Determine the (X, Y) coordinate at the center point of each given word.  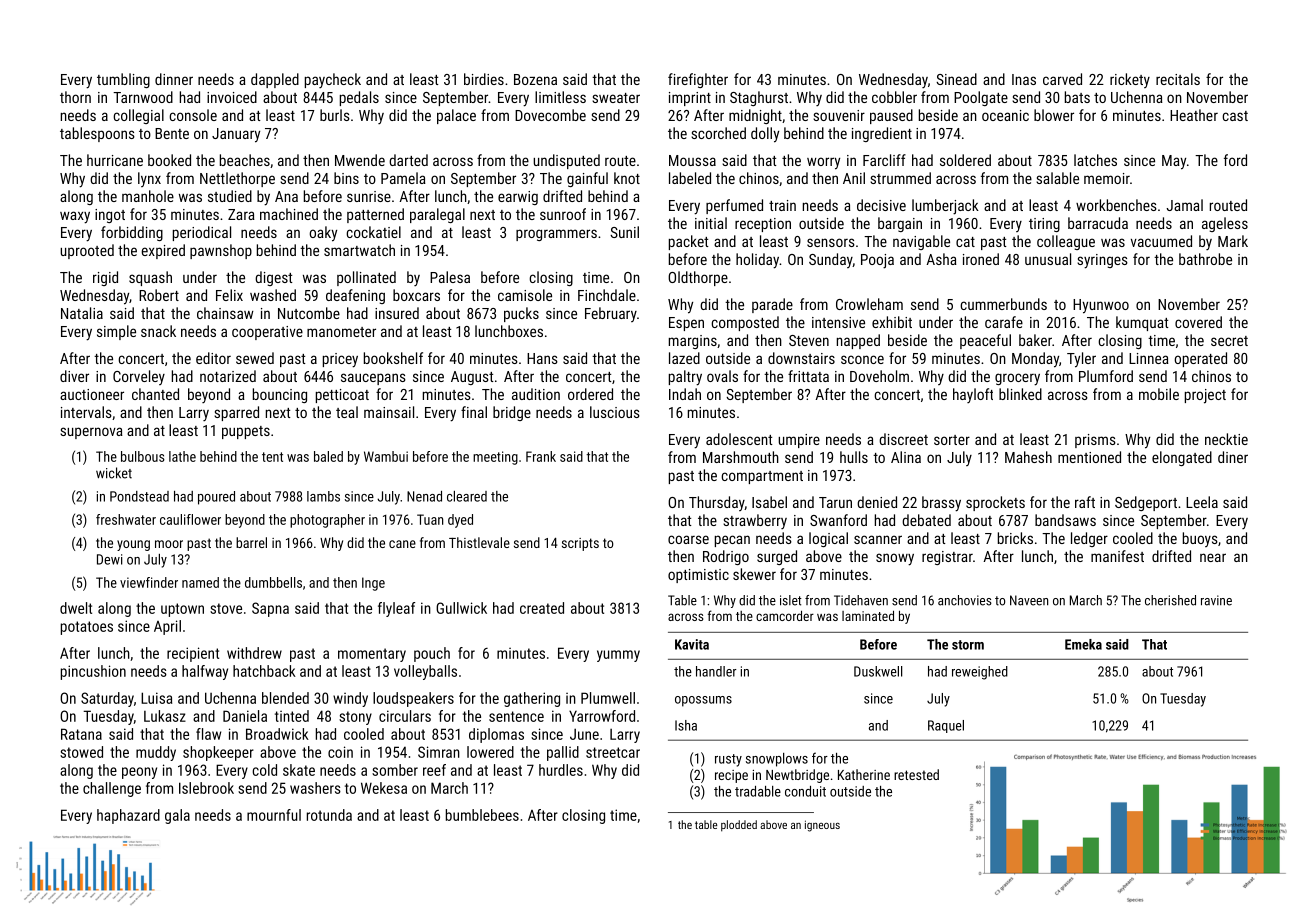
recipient (193, 654)
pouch (432, 654)
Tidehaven (861, 600)
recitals (1178, 79)
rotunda (329, 815)
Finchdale (607, 295)
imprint (690, 99)
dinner (174, 79)
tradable (758, 791)
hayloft (973, 395)
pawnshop (221, 251)
